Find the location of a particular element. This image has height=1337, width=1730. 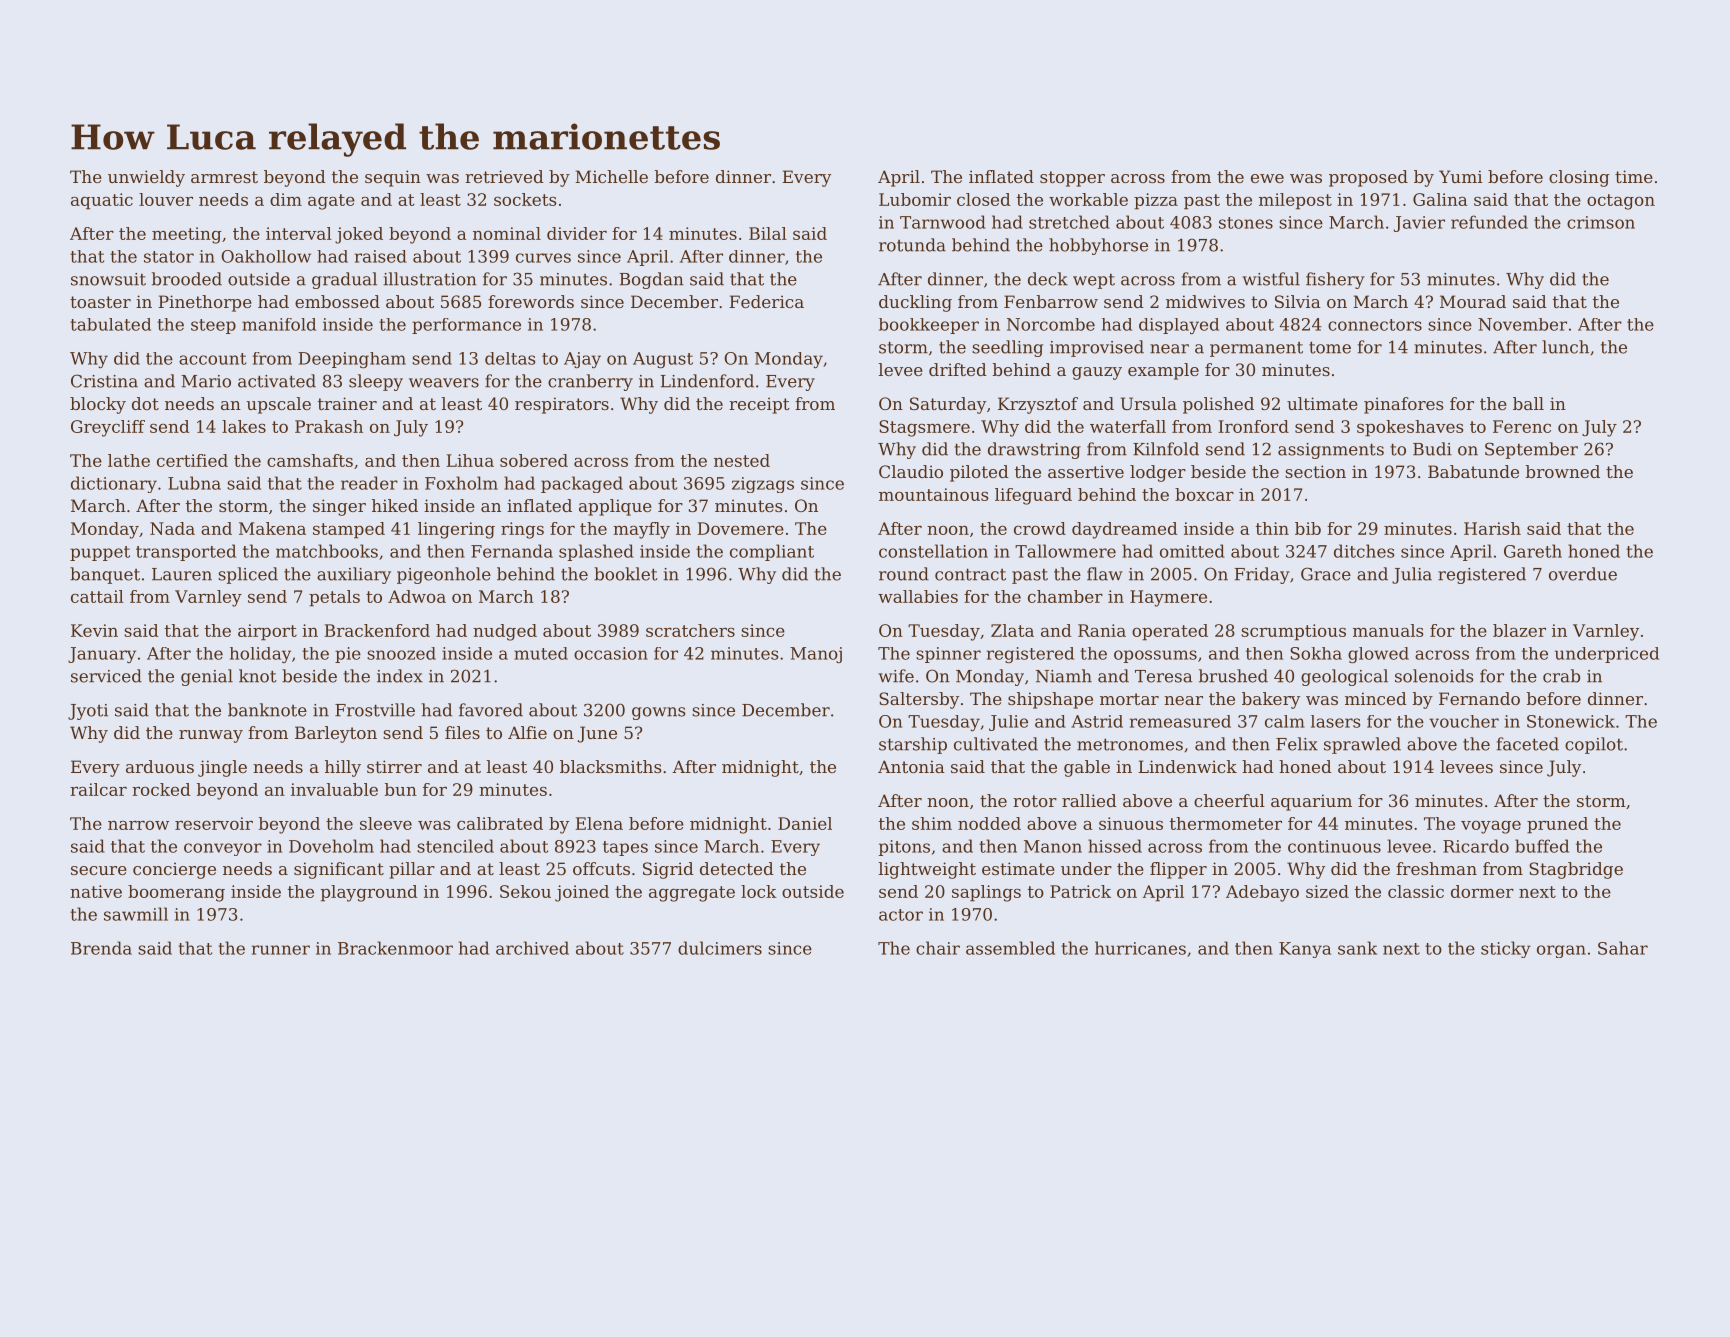

dot is located at coordinates (145, 403).
